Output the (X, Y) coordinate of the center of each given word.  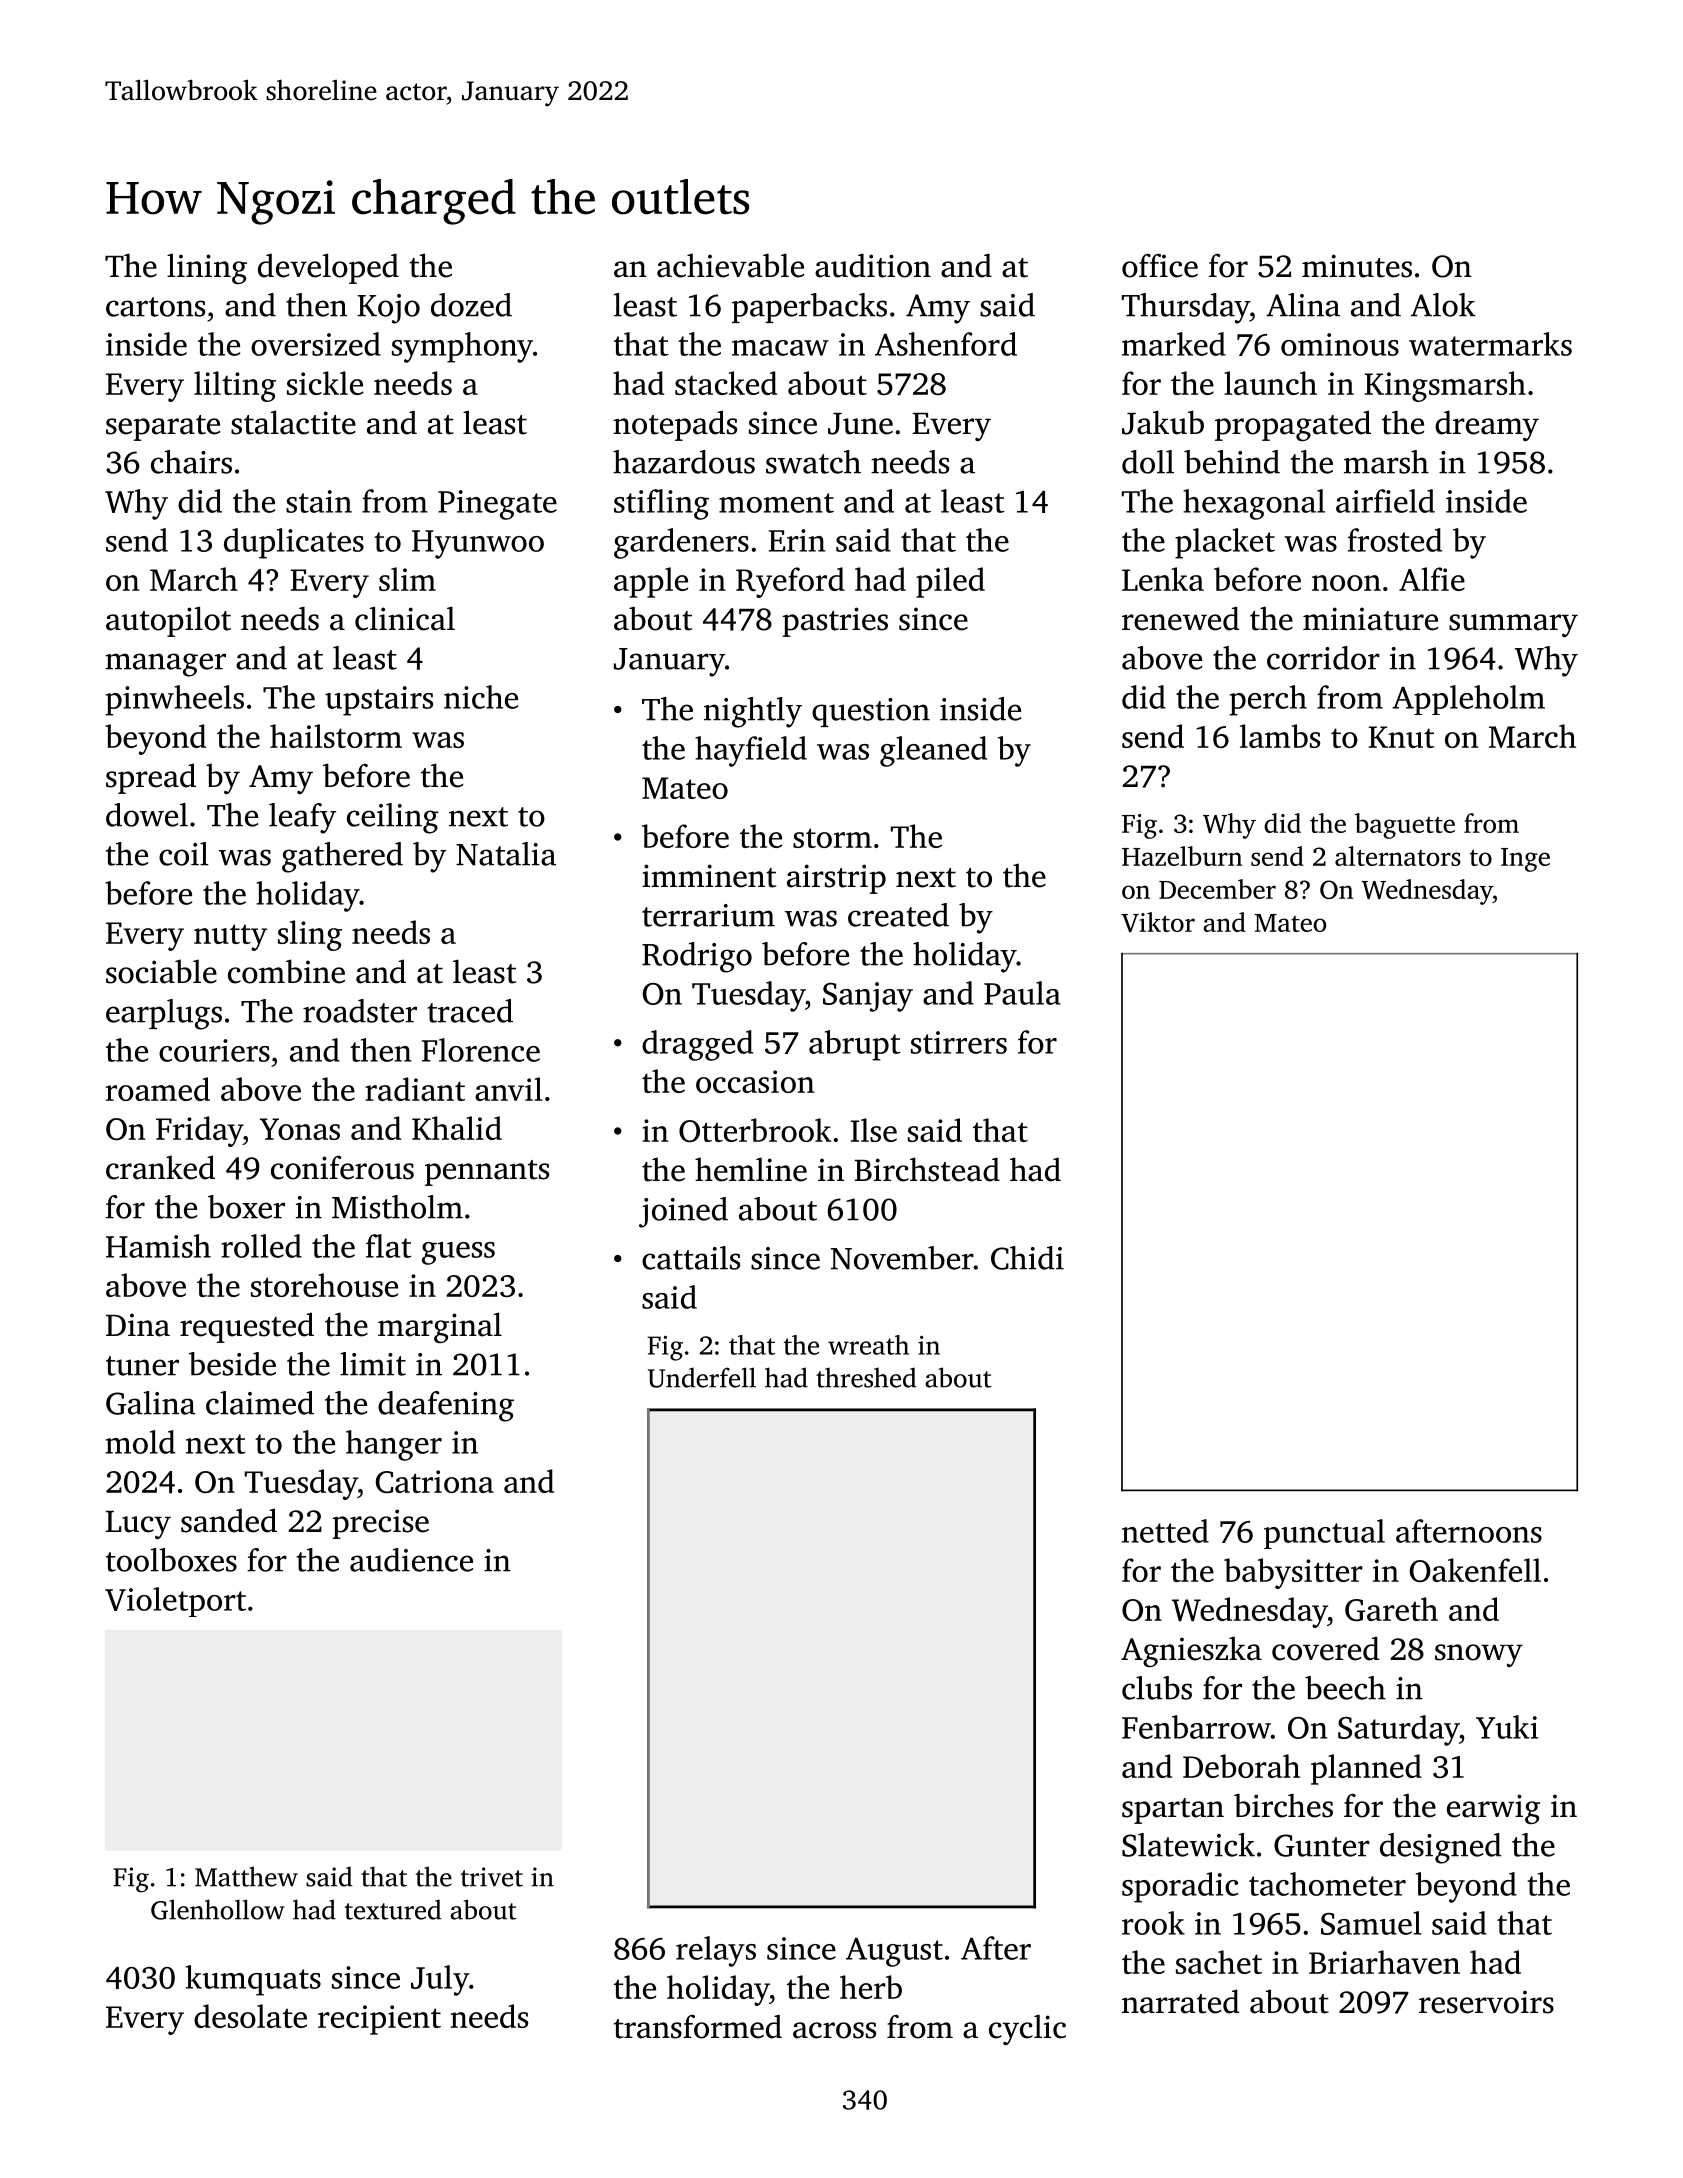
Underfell (702, 1377)
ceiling (393, 818)
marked (1174, 344)
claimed (260, 1403)
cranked (160, 1167)
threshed (866, 1377)
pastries (835, 622)
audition (873, 265)
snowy (1479, 1655)
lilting (235, 386)
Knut (1402, 737)
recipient (379, 2020)
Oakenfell (1475, 1570)
